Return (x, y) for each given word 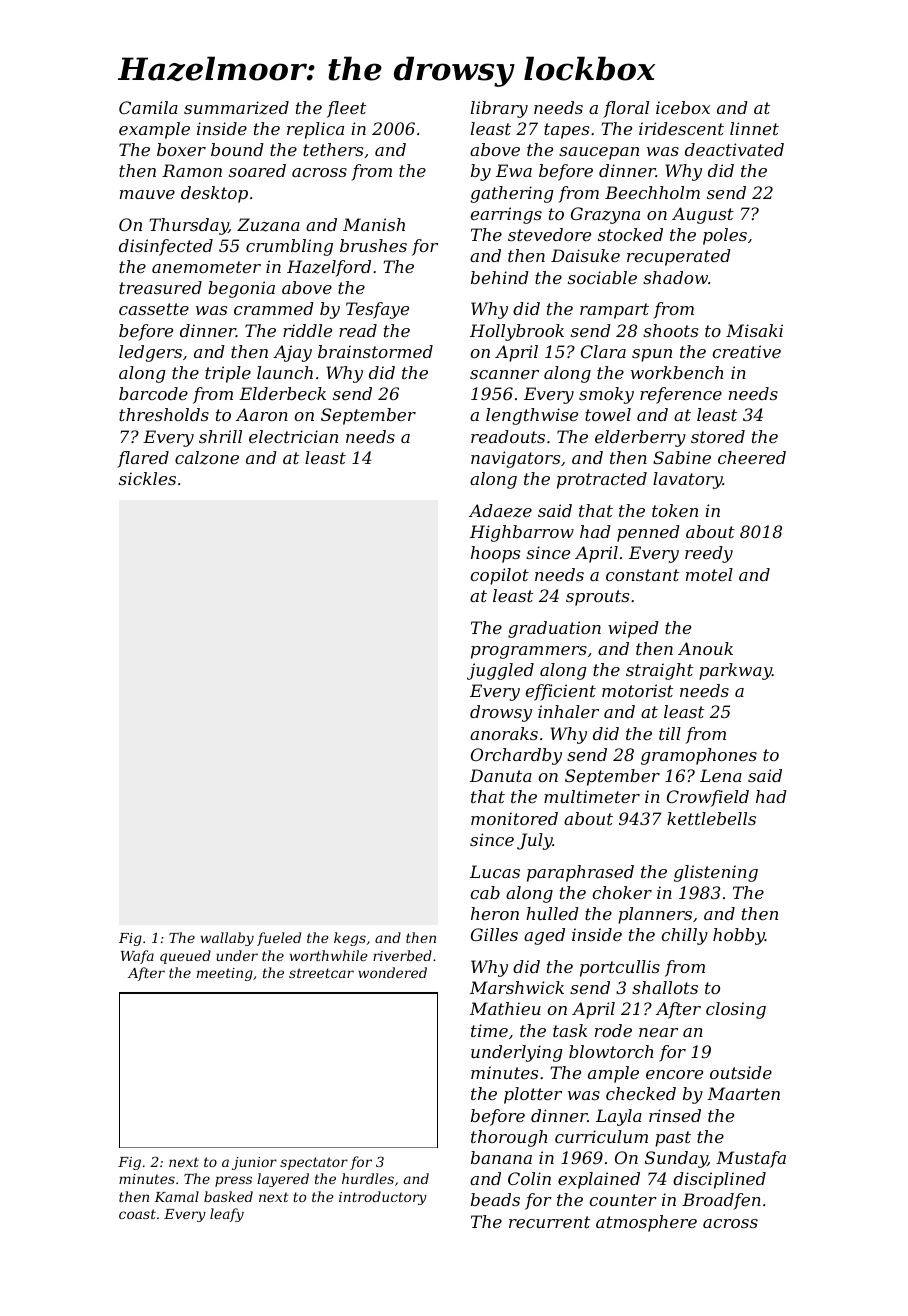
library (499, 109)
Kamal (176, 1196)
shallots (665, 987)
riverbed (402, 955)
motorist (637, 690)
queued (185, 957)
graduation (554, 629)
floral (626, 109)
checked (641, 1093)
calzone (207, 458)
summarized (236, 108)
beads (495, 1199)
